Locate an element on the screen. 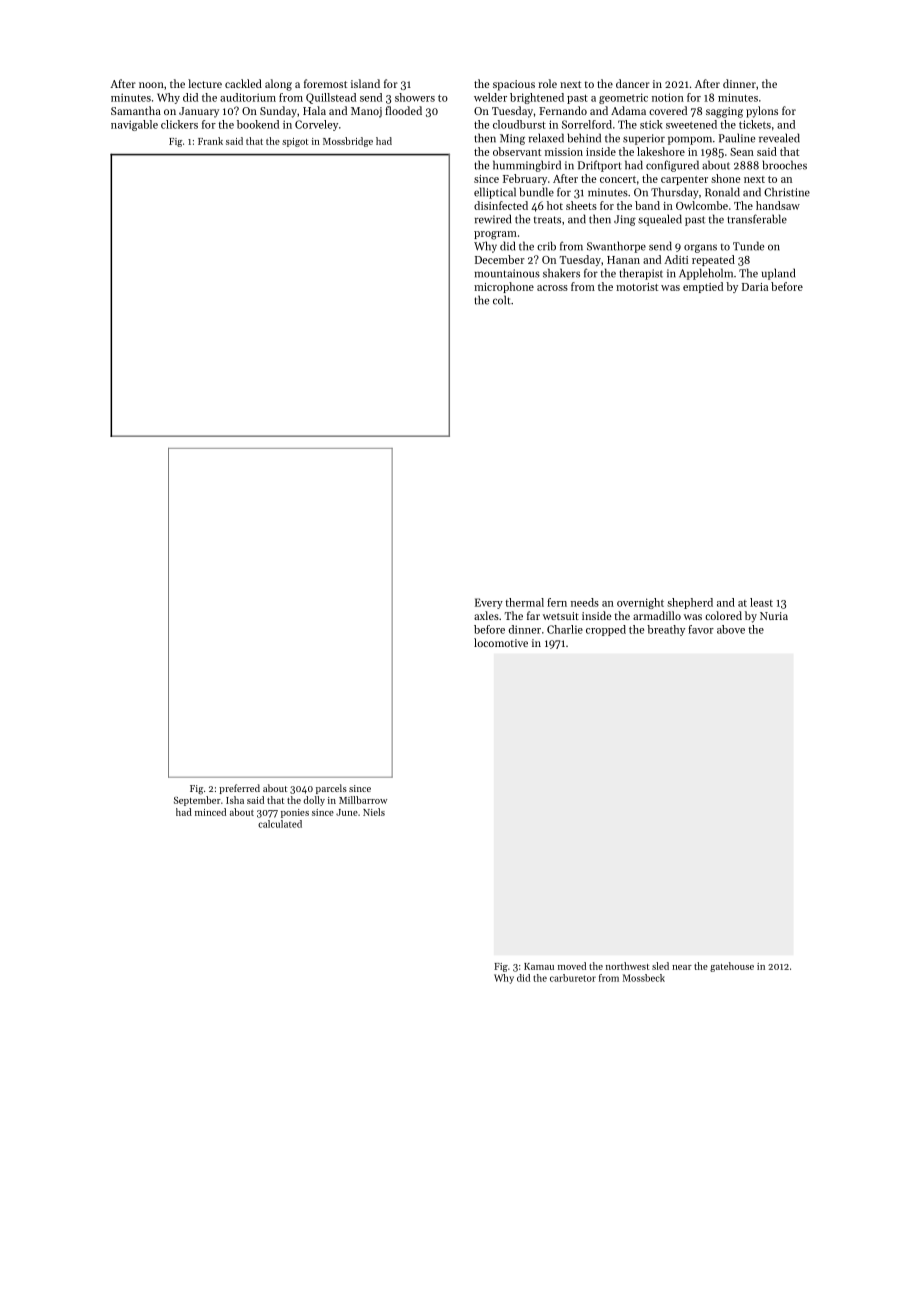 Image resolution: width=924 pixels, height=1308 pixels. minced is located at coordinates (210, 812).
